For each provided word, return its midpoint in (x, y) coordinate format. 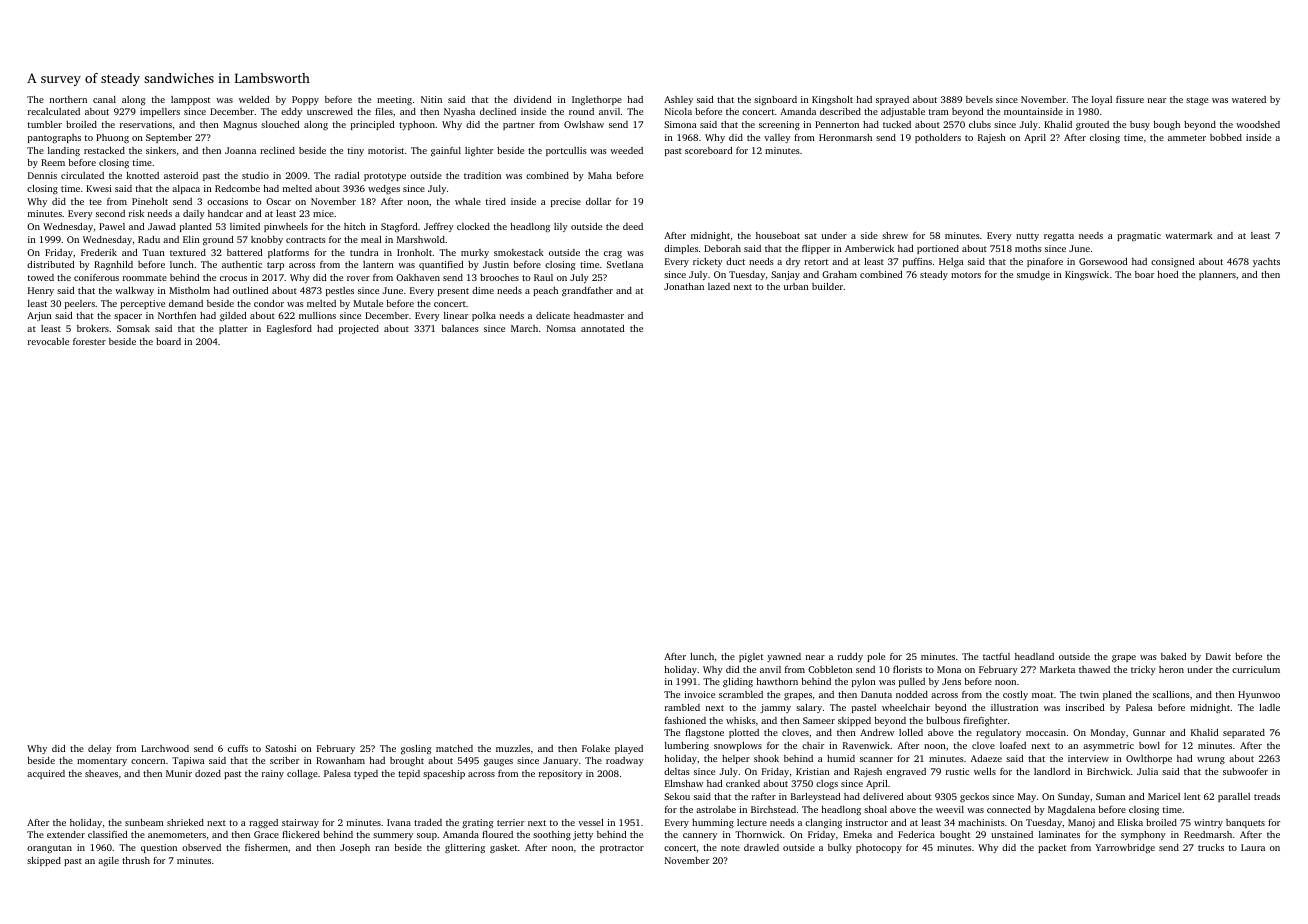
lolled (911, 732)
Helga (951, 262)
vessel (591, 822)
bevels (979, 99)
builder (827, 286)
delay (100, 749)
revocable (48, 341)
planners (1217, 275)
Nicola (678, 111)
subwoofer (1245, 771)
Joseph (355, 848)
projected (359, 329)
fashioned (685, 720)
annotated (602, 328)
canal (104, 99)
